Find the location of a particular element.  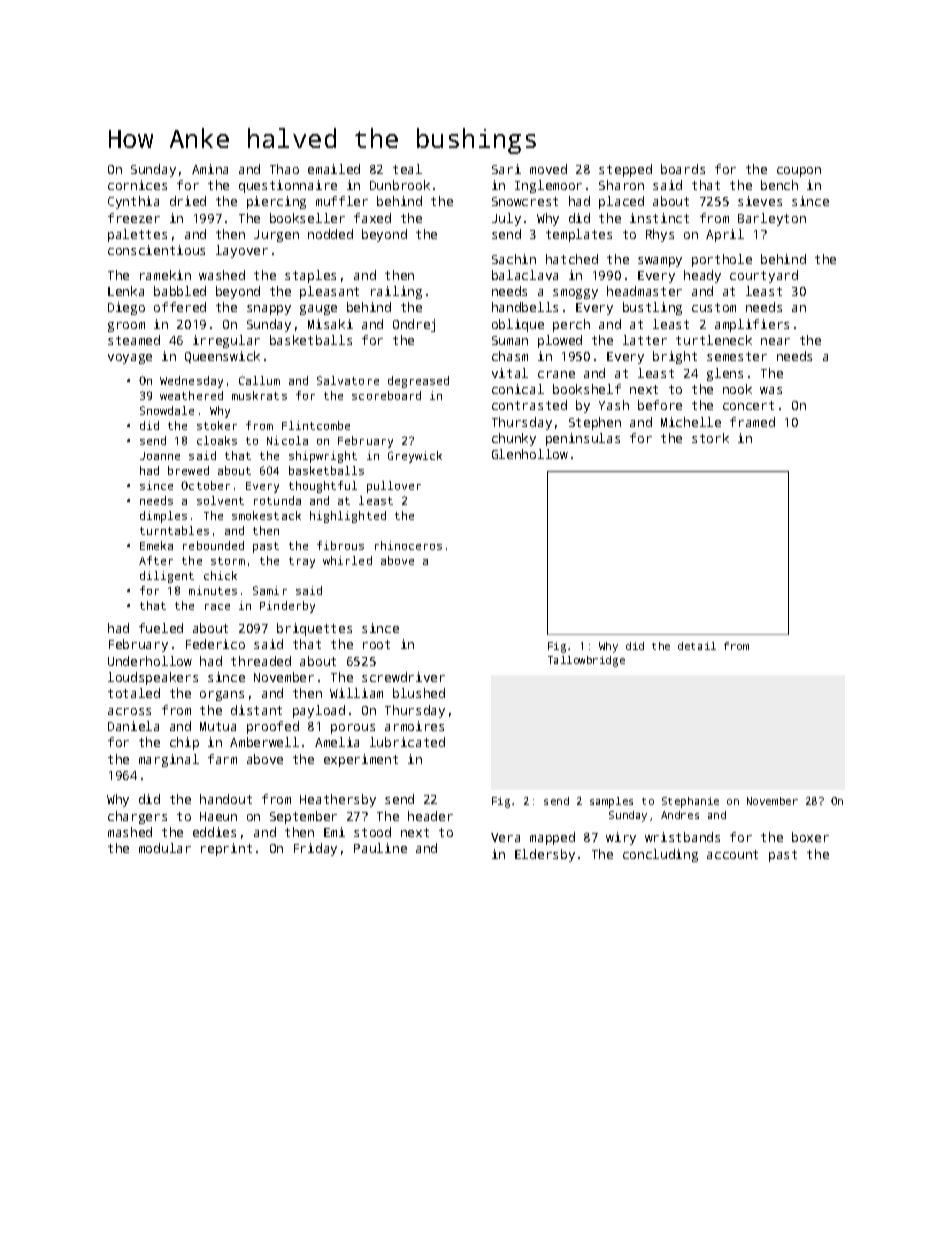

handout is located at coordinates (226, 799).
